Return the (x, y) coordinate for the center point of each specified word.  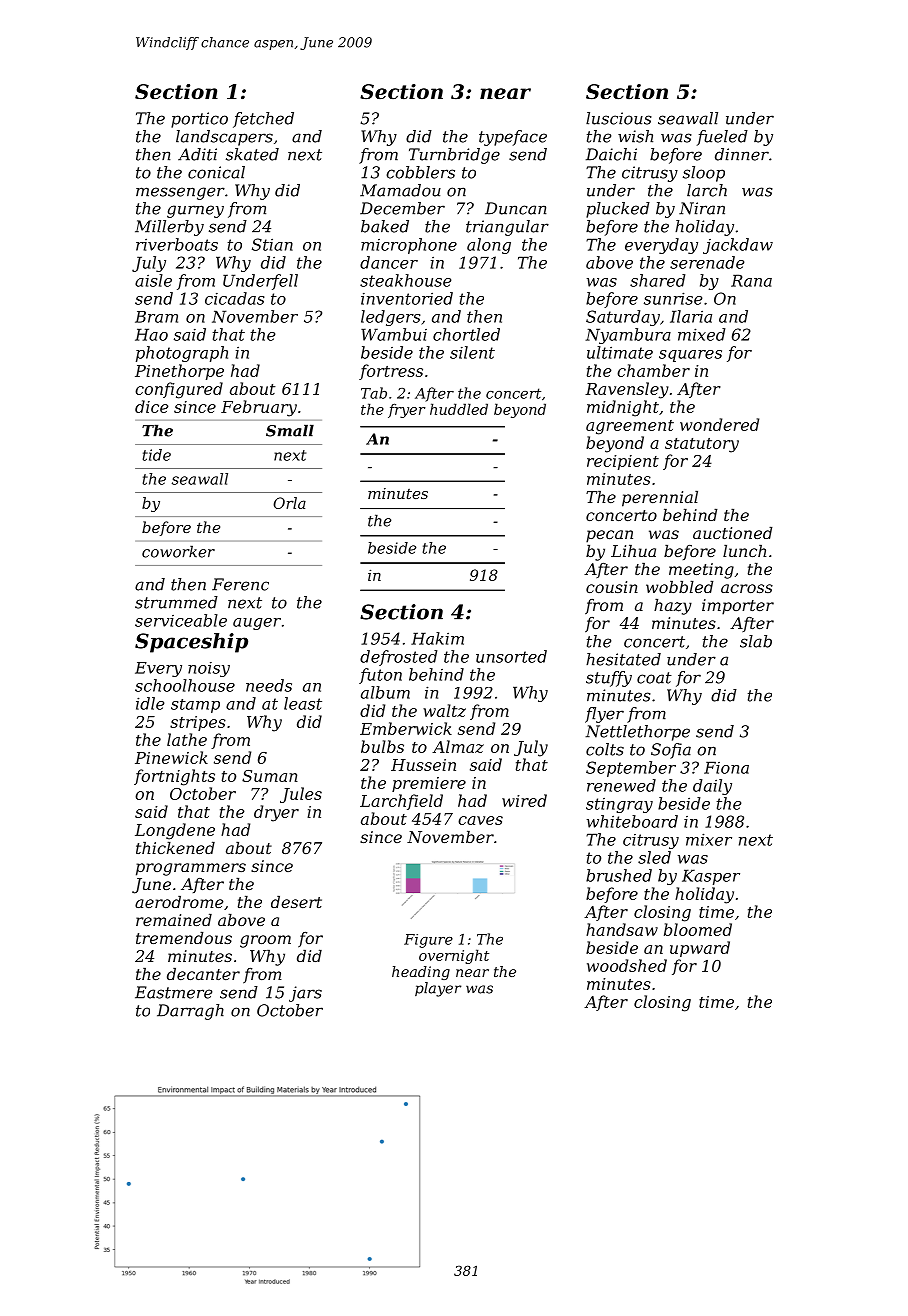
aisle (153, 280)
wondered (719, 424)
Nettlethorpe (637, 733)
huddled (459, 409)
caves (480, 820)
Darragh (190, 1012)
